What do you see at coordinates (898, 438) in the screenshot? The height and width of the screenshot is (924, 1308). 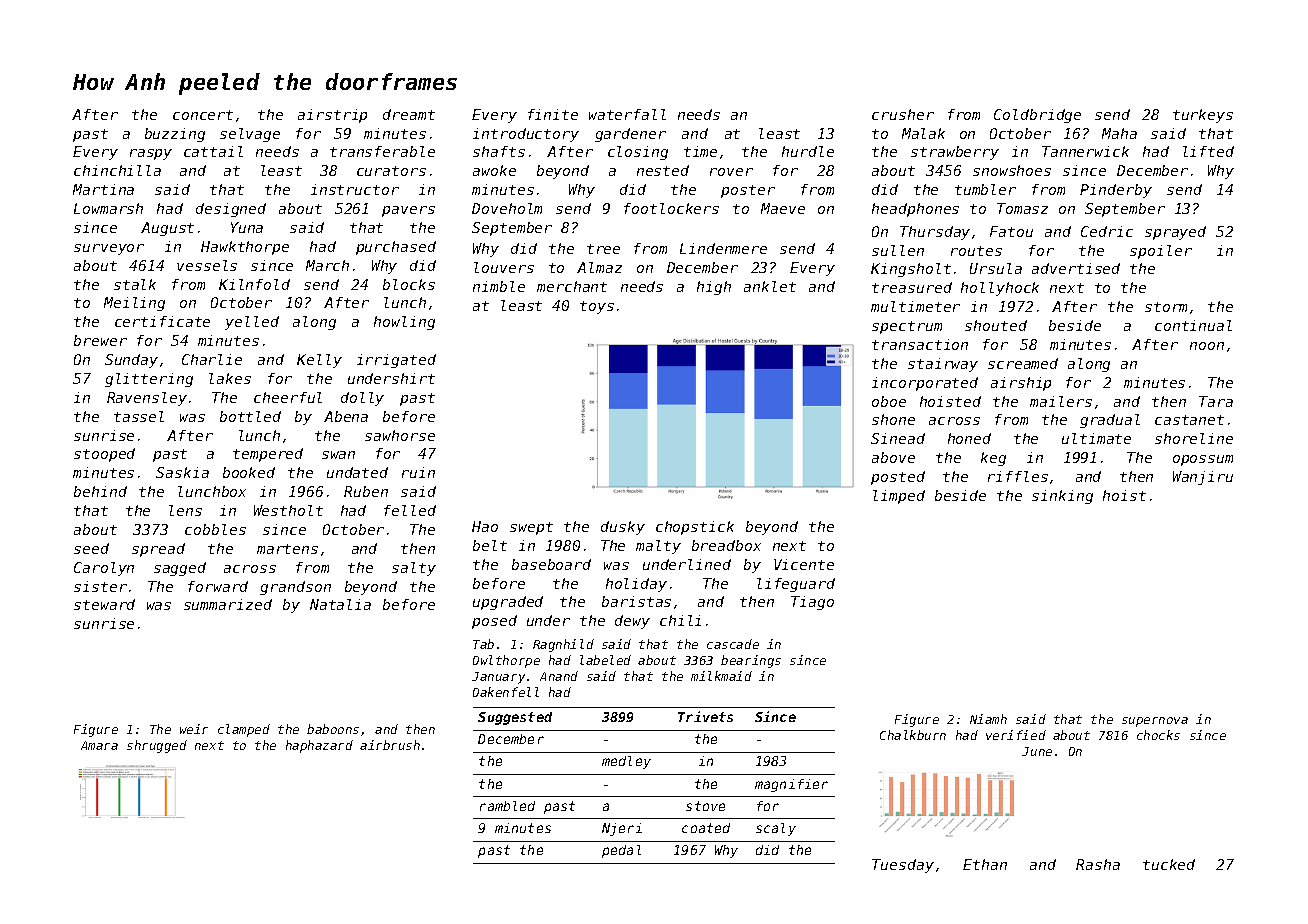 I see `Sinead` at bounding box center [898, 438].
